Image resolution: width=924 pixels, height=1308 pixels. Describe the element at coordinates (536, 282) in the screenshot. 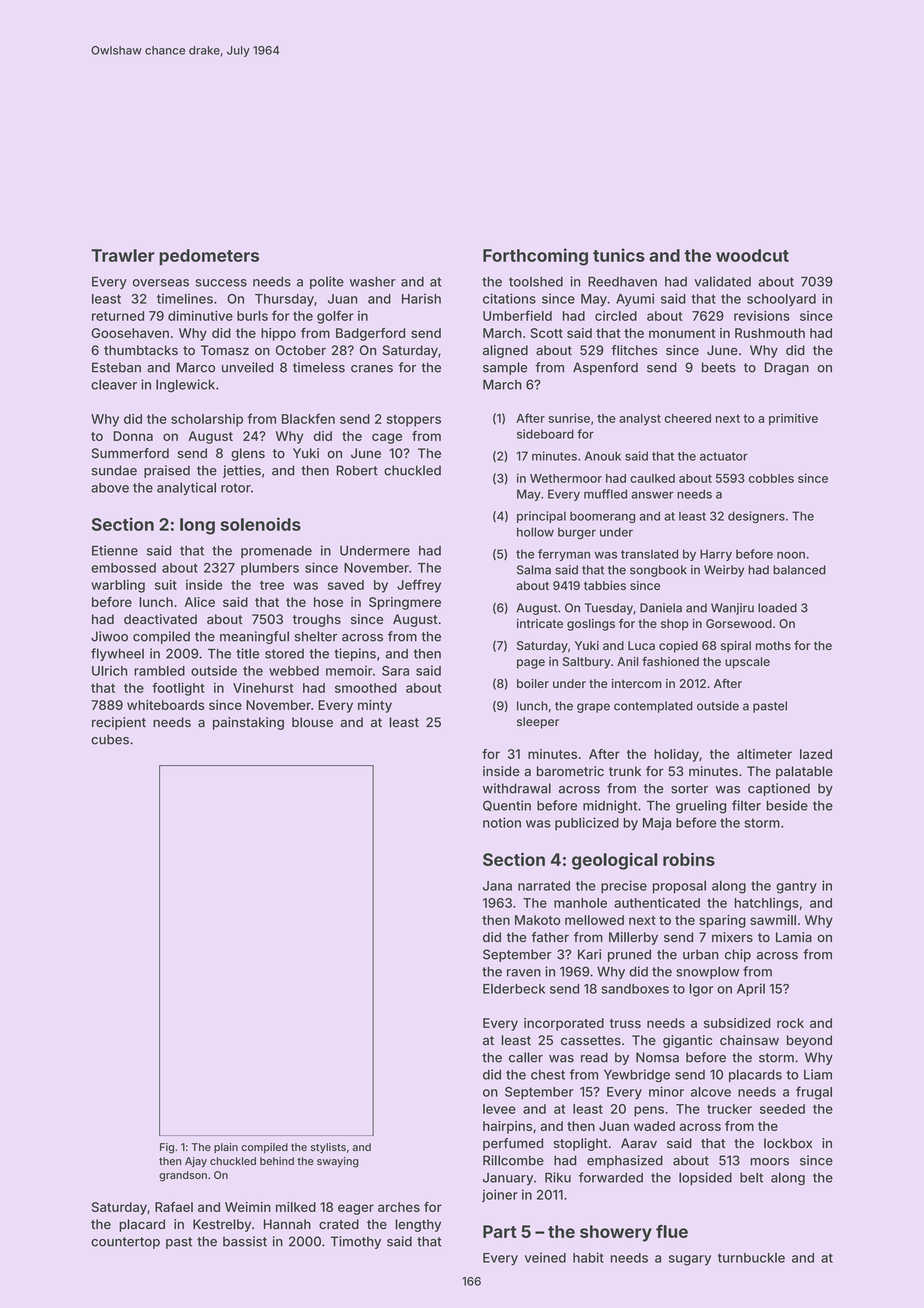

I see `toolshed` at that location.
